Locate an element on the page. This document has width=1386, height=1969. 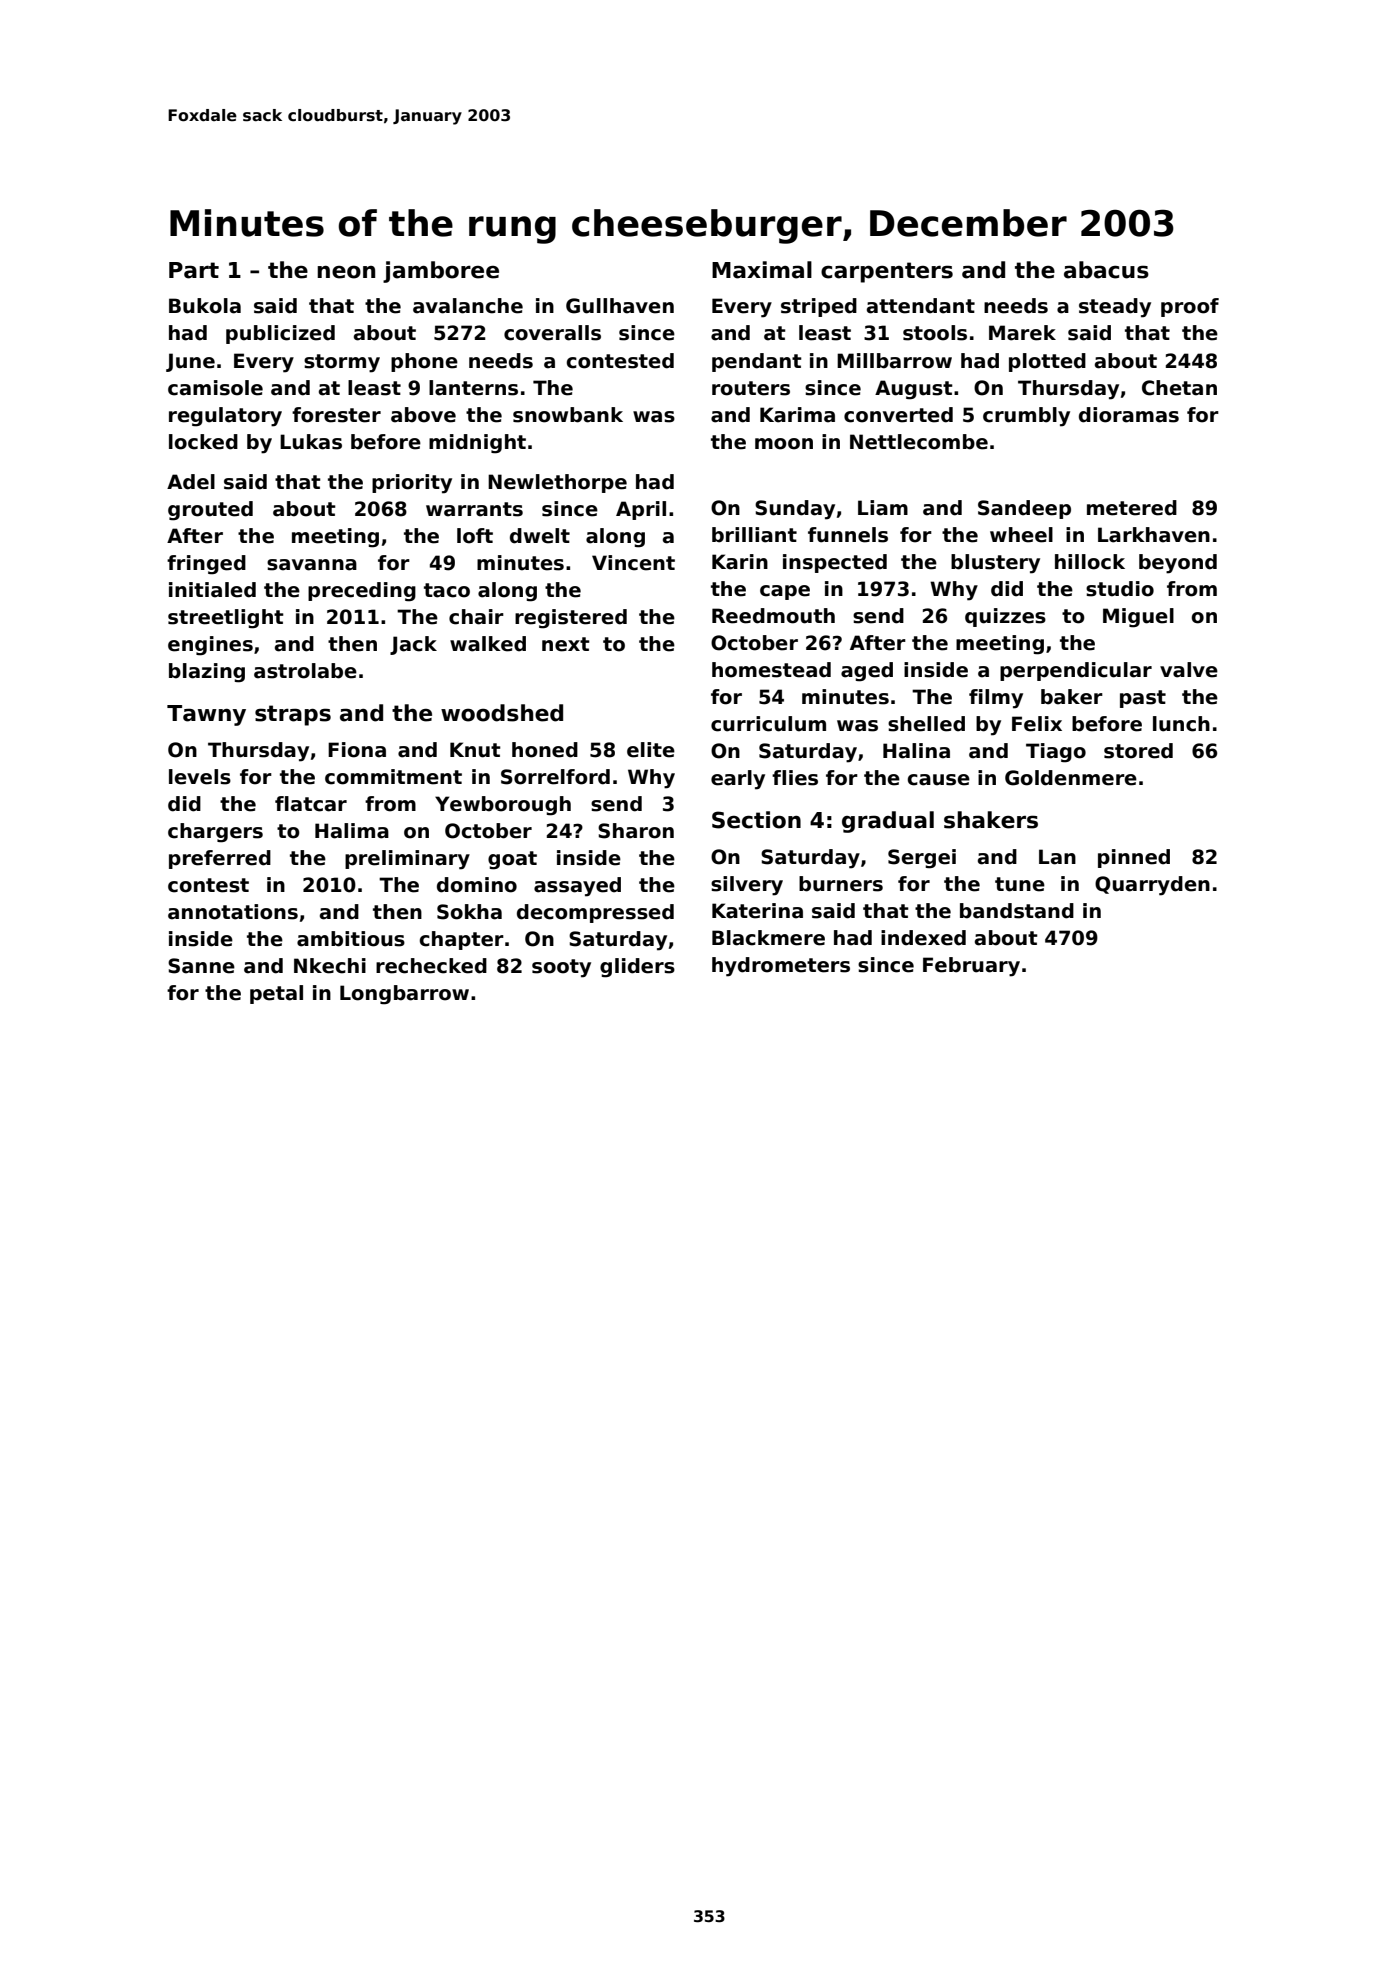
hydrometers is located at coordinates (781, 967).
